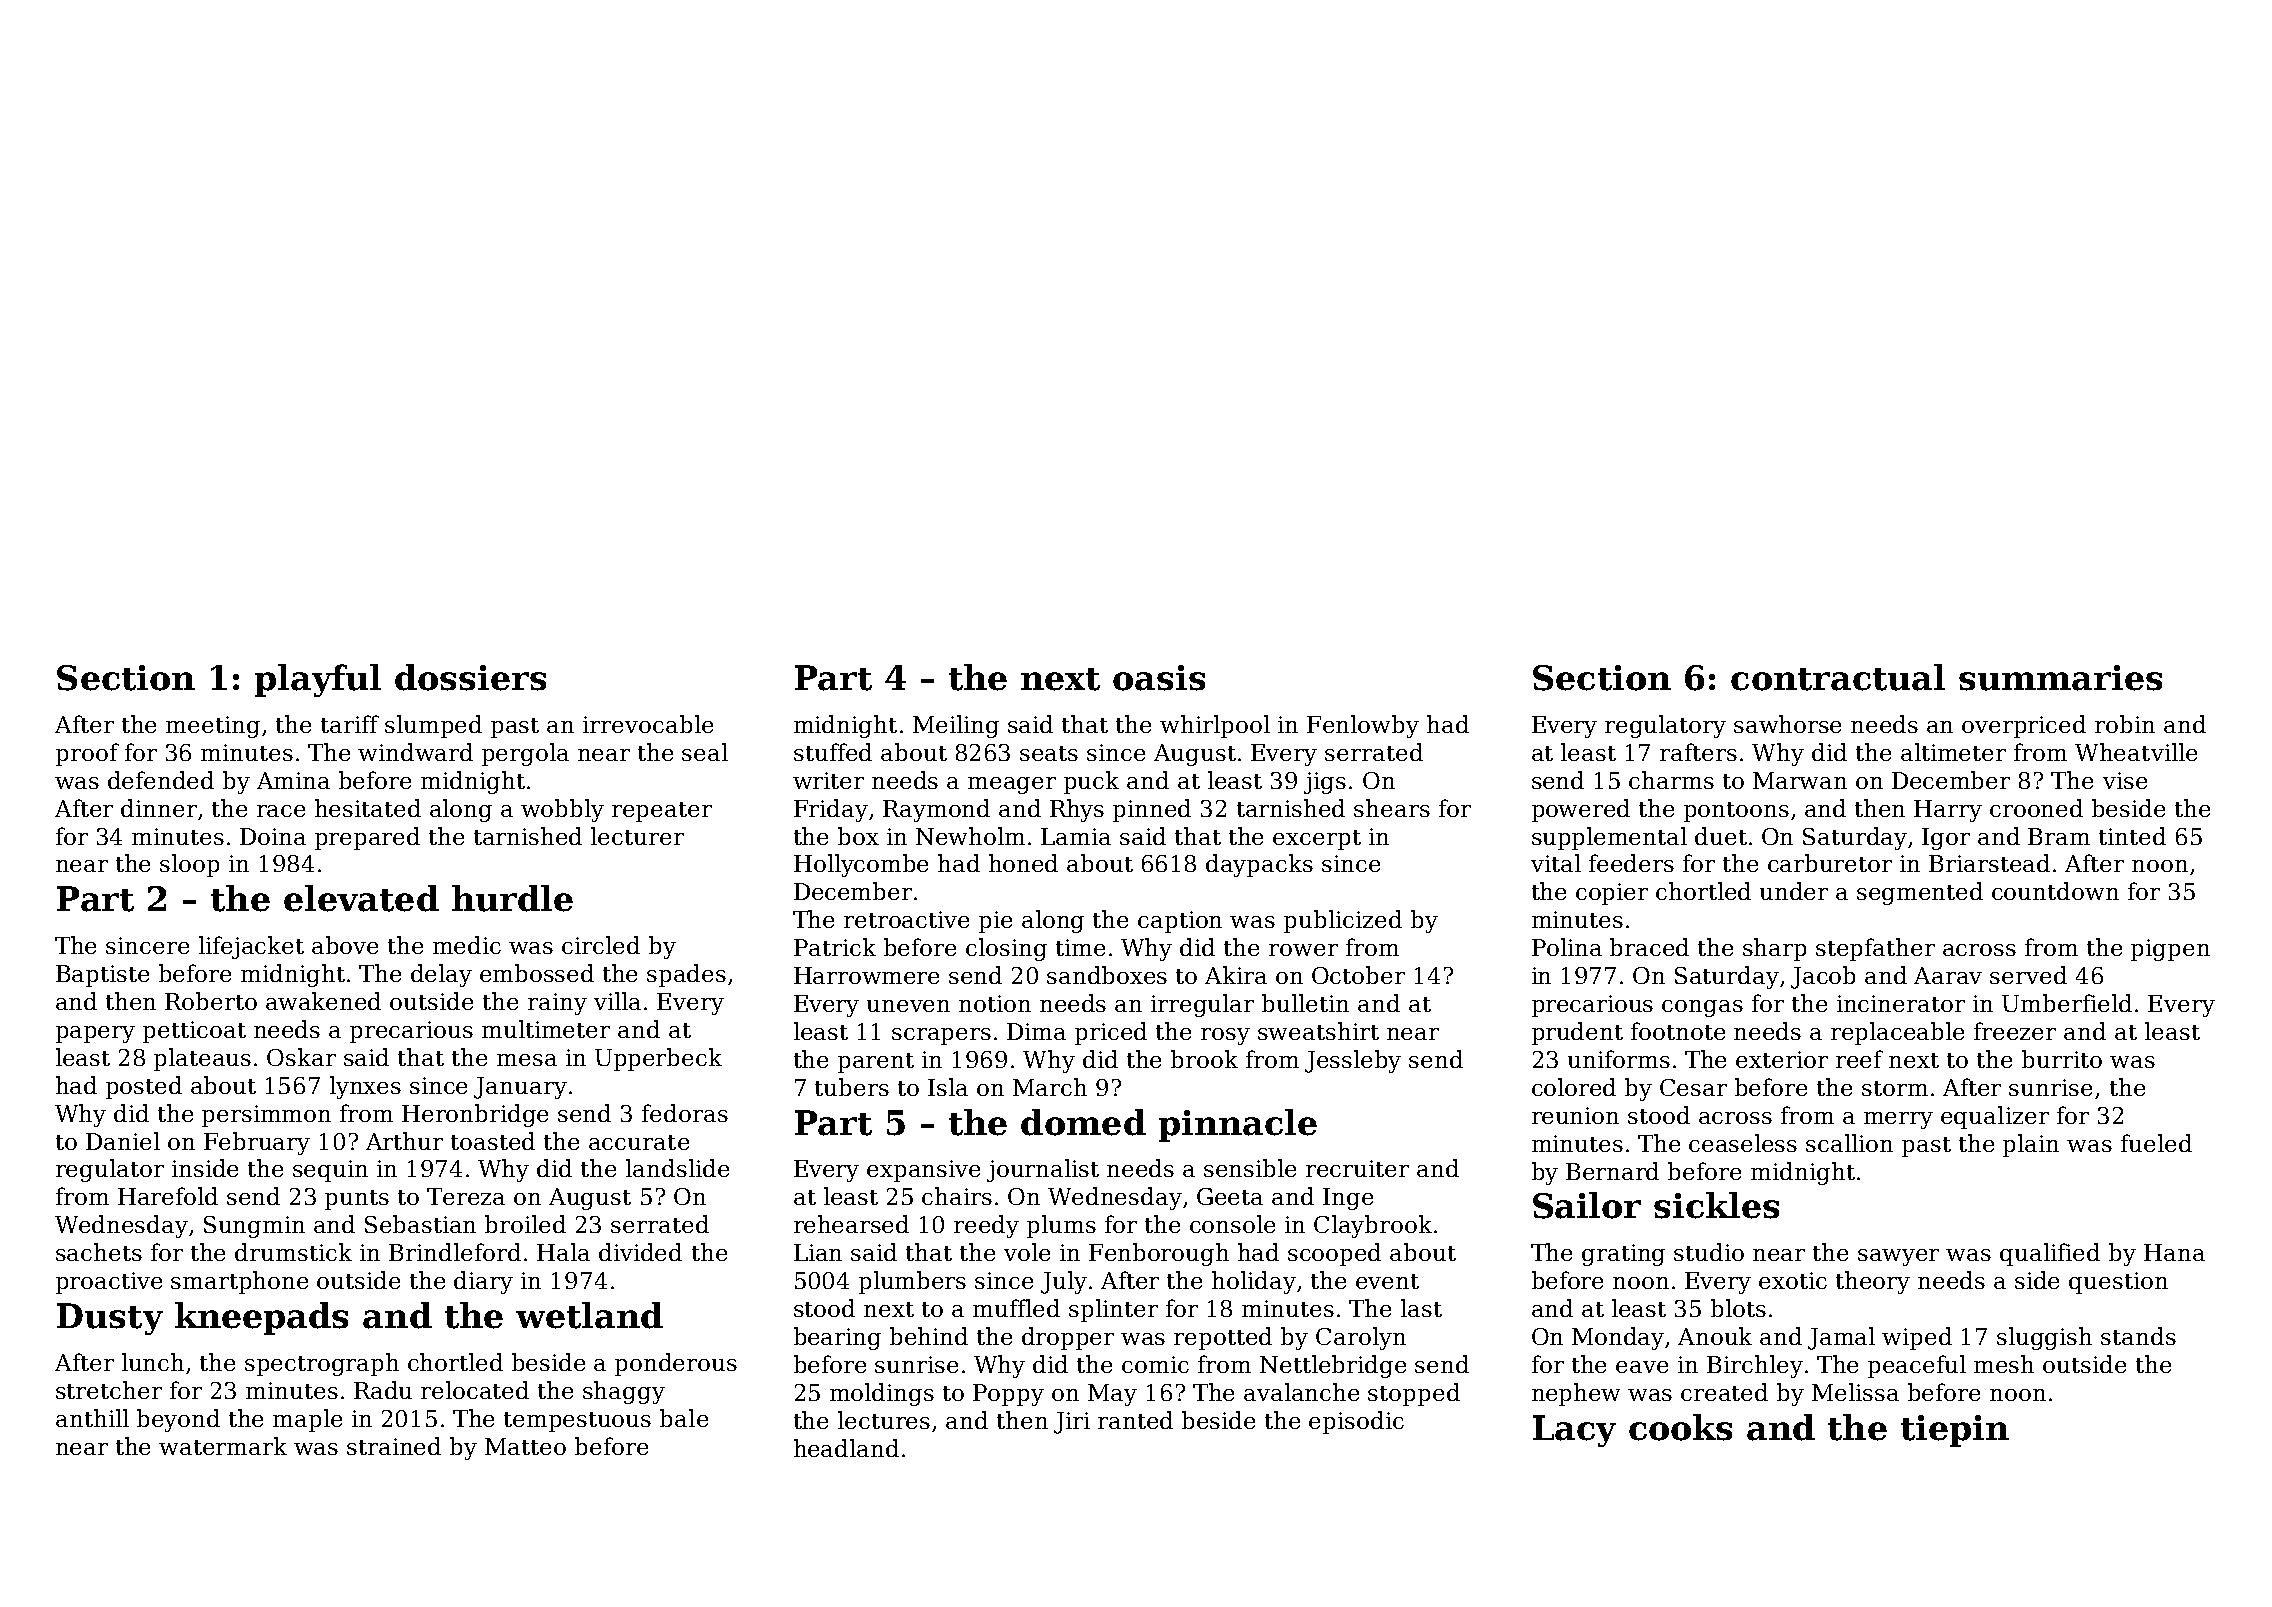  Describe the element at coordinates (1680, 1427) in the screenshot. I see `cooks` at that location.
